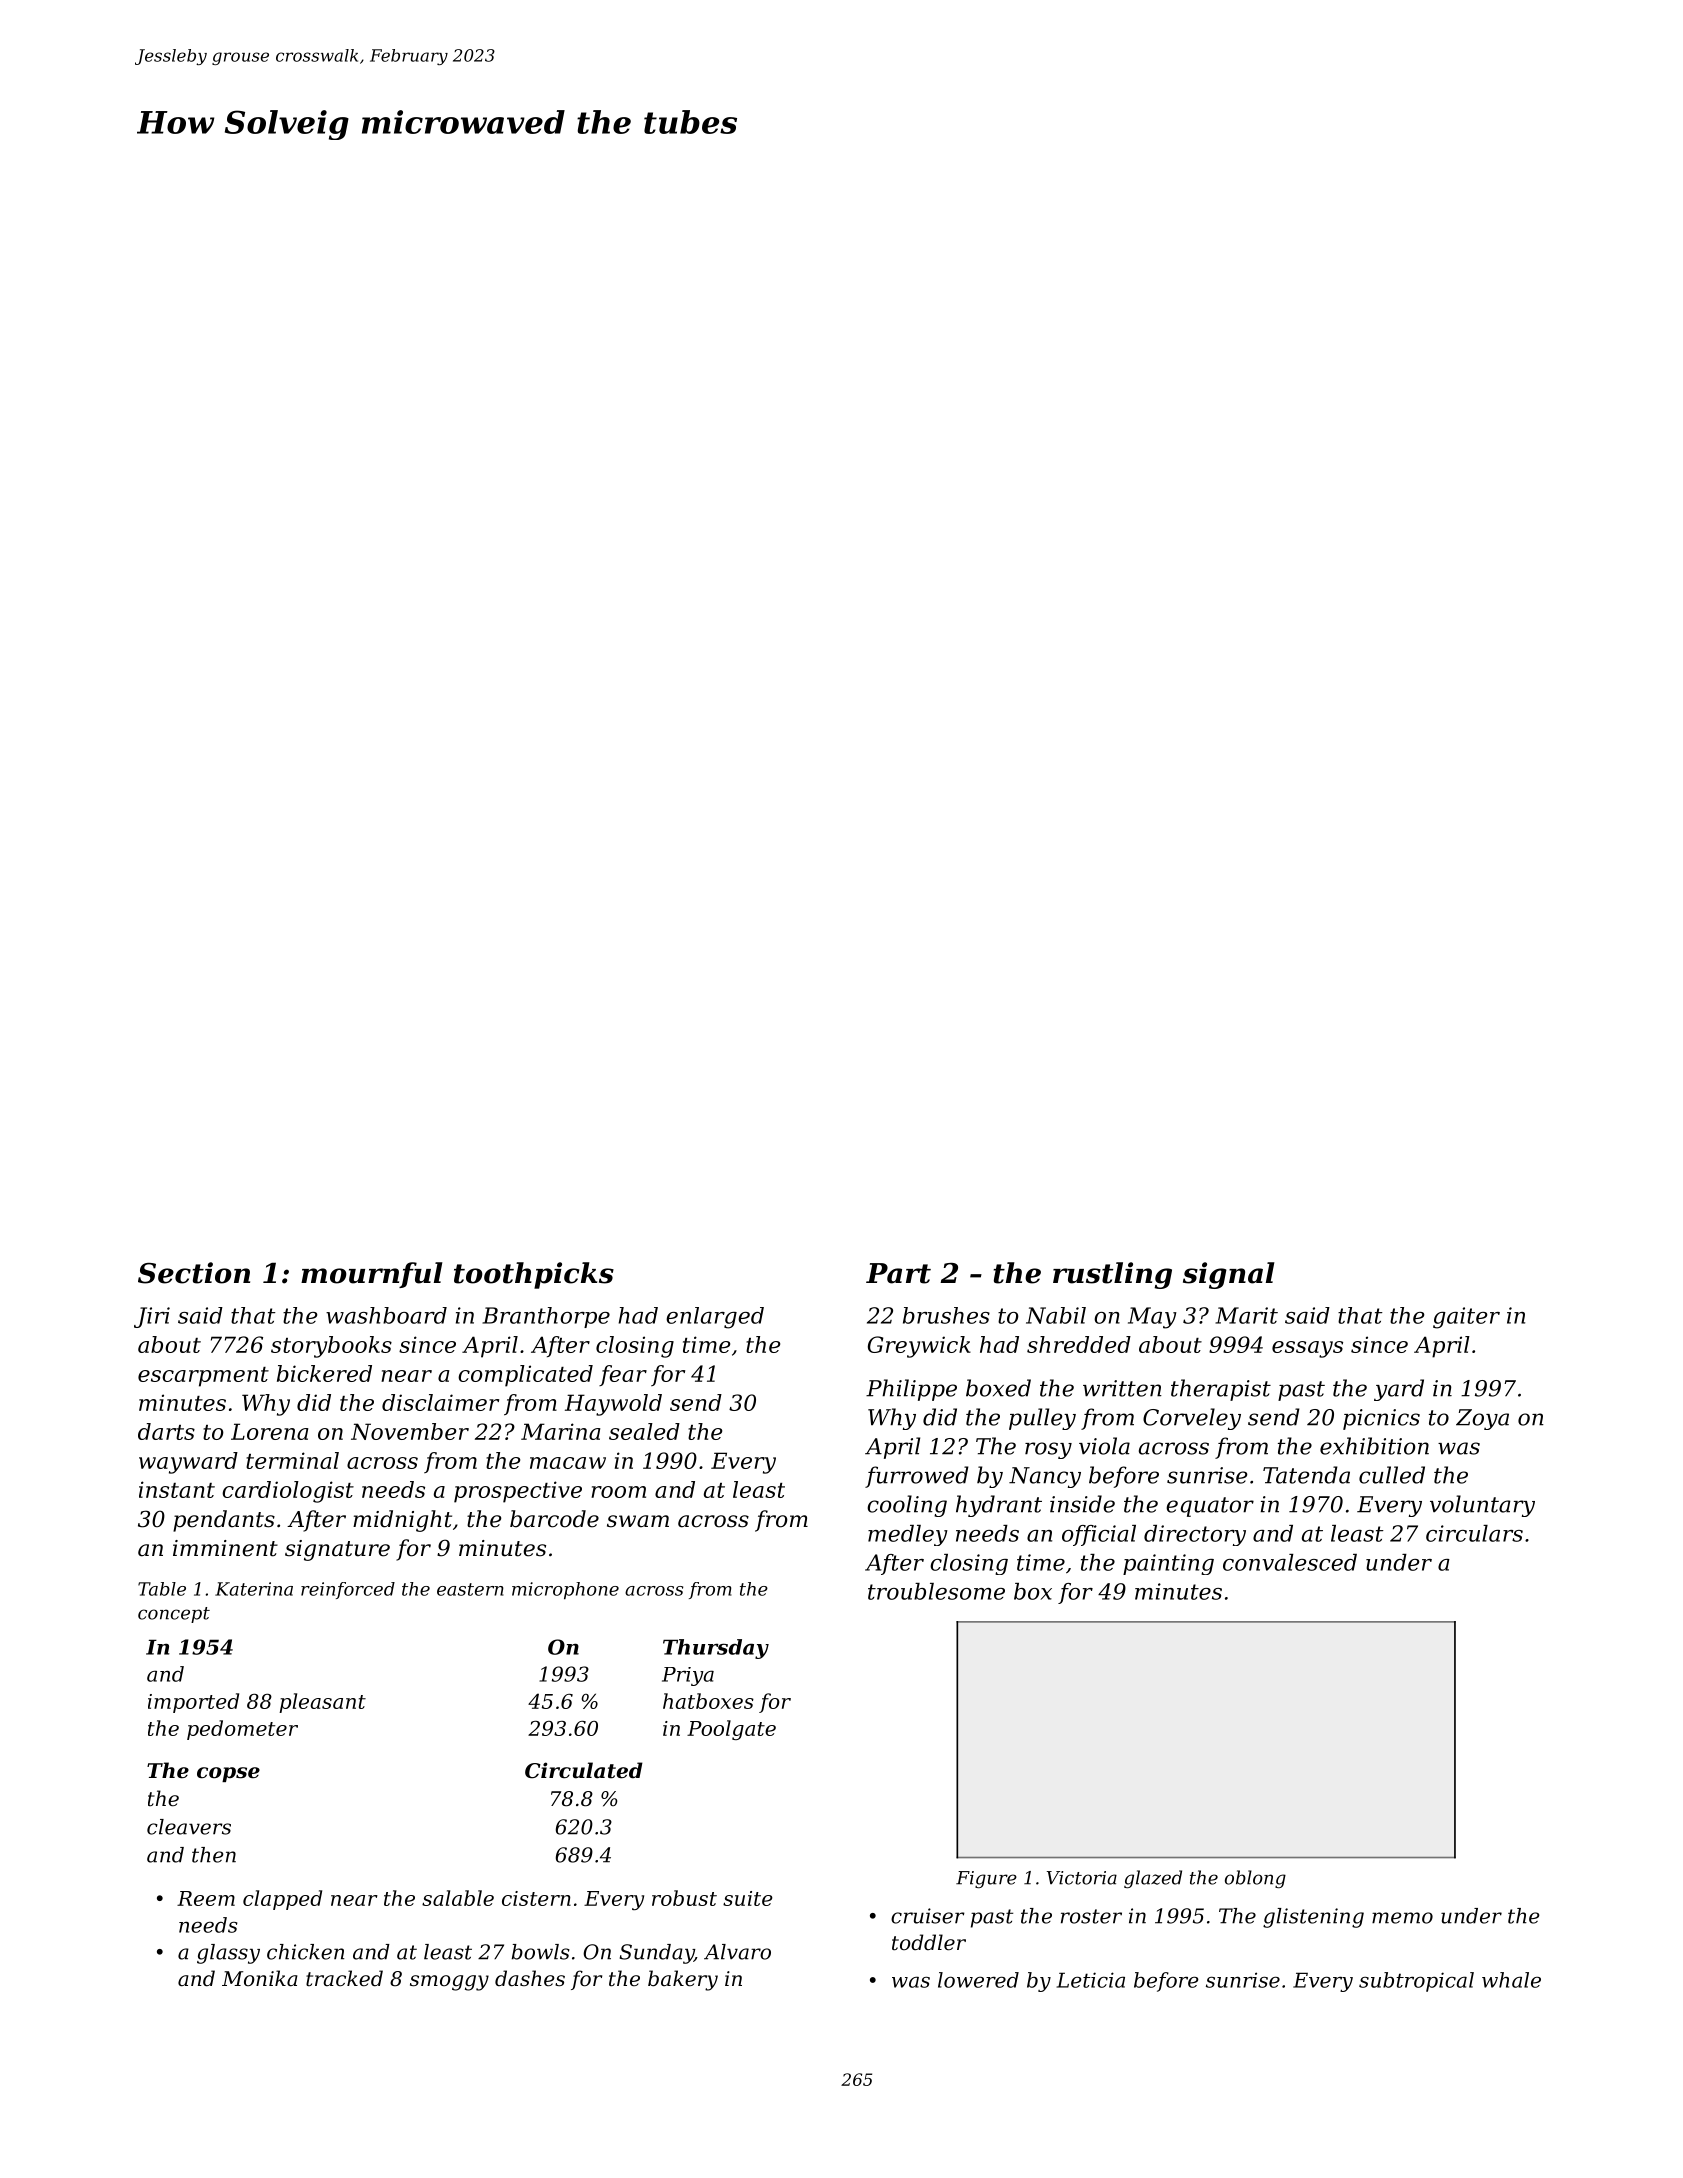 This page has height=2178, width=1683. I want to click on toothpicks, so click(534, 1275).
